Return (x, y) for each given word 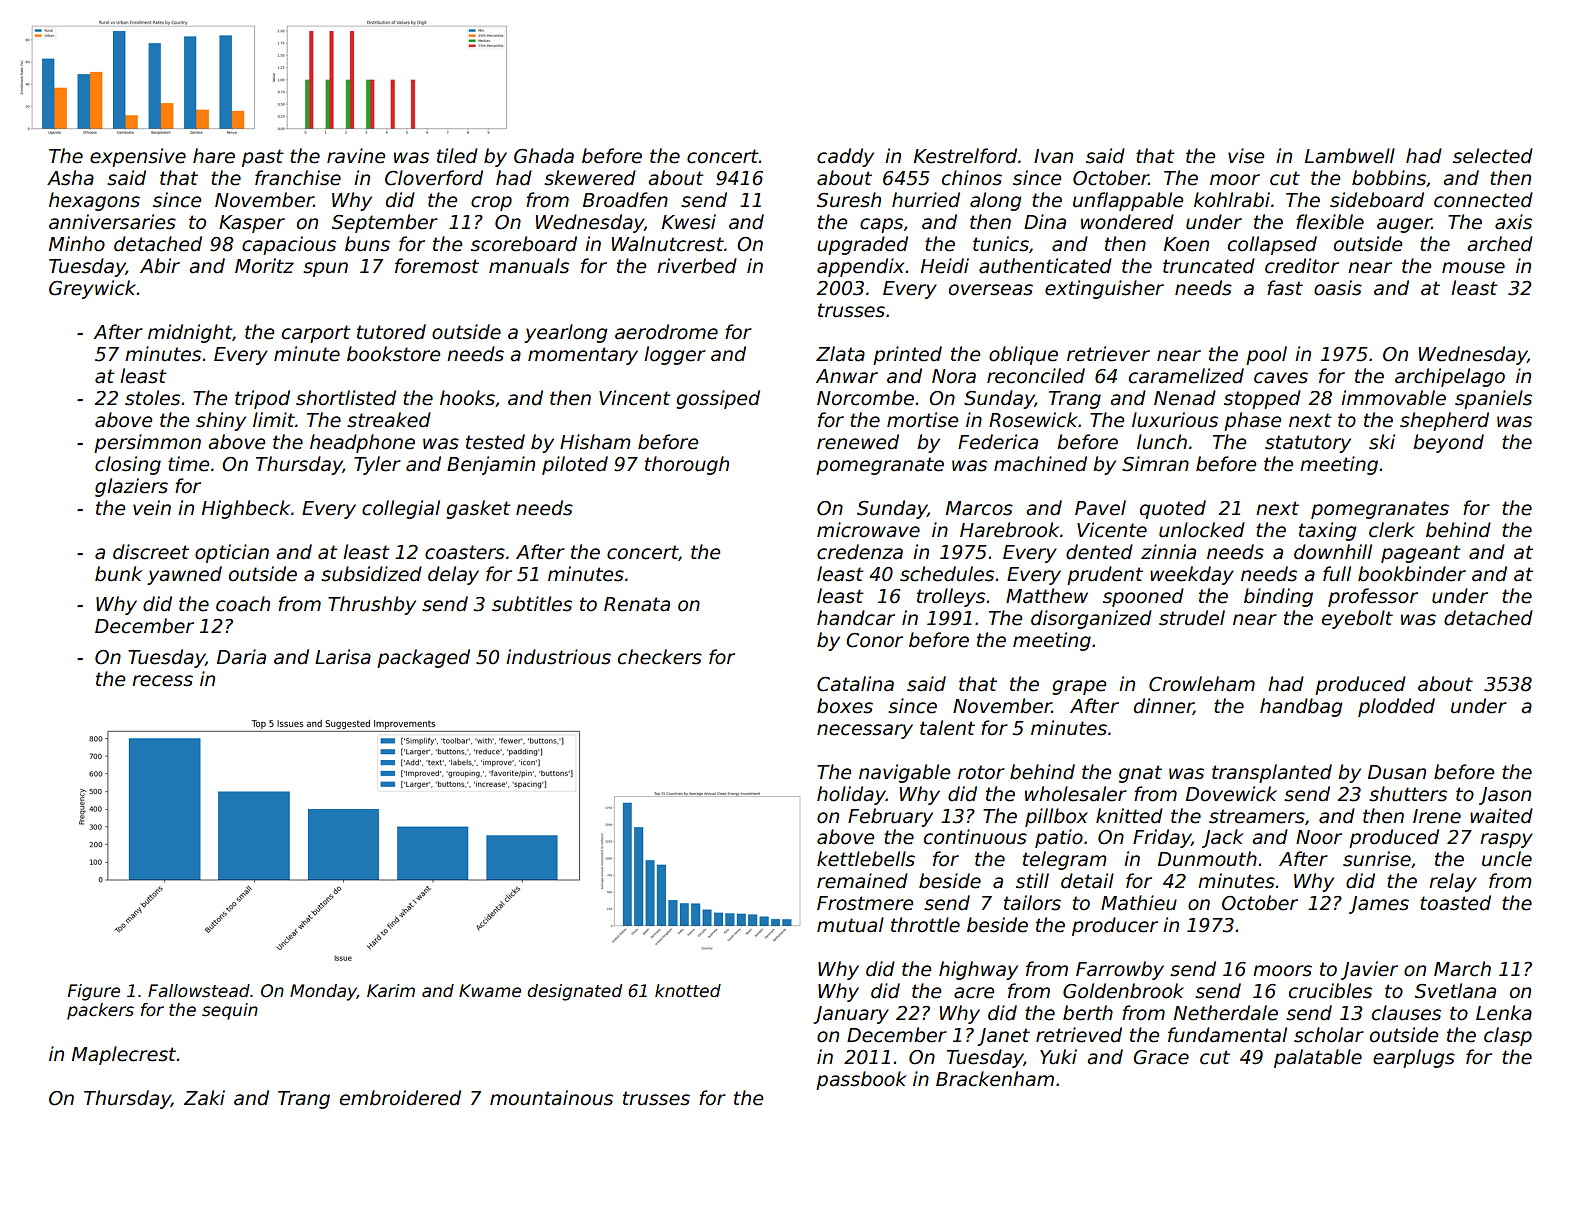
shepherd (1444, 421)
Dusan (1397, 772)
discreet (151, 552)
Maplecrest (124, 1055)
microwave (868, 530)
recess (162, 681)
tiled (457, 156)
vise (1246, 156)
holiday (851, 795)
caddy (845, 157)
